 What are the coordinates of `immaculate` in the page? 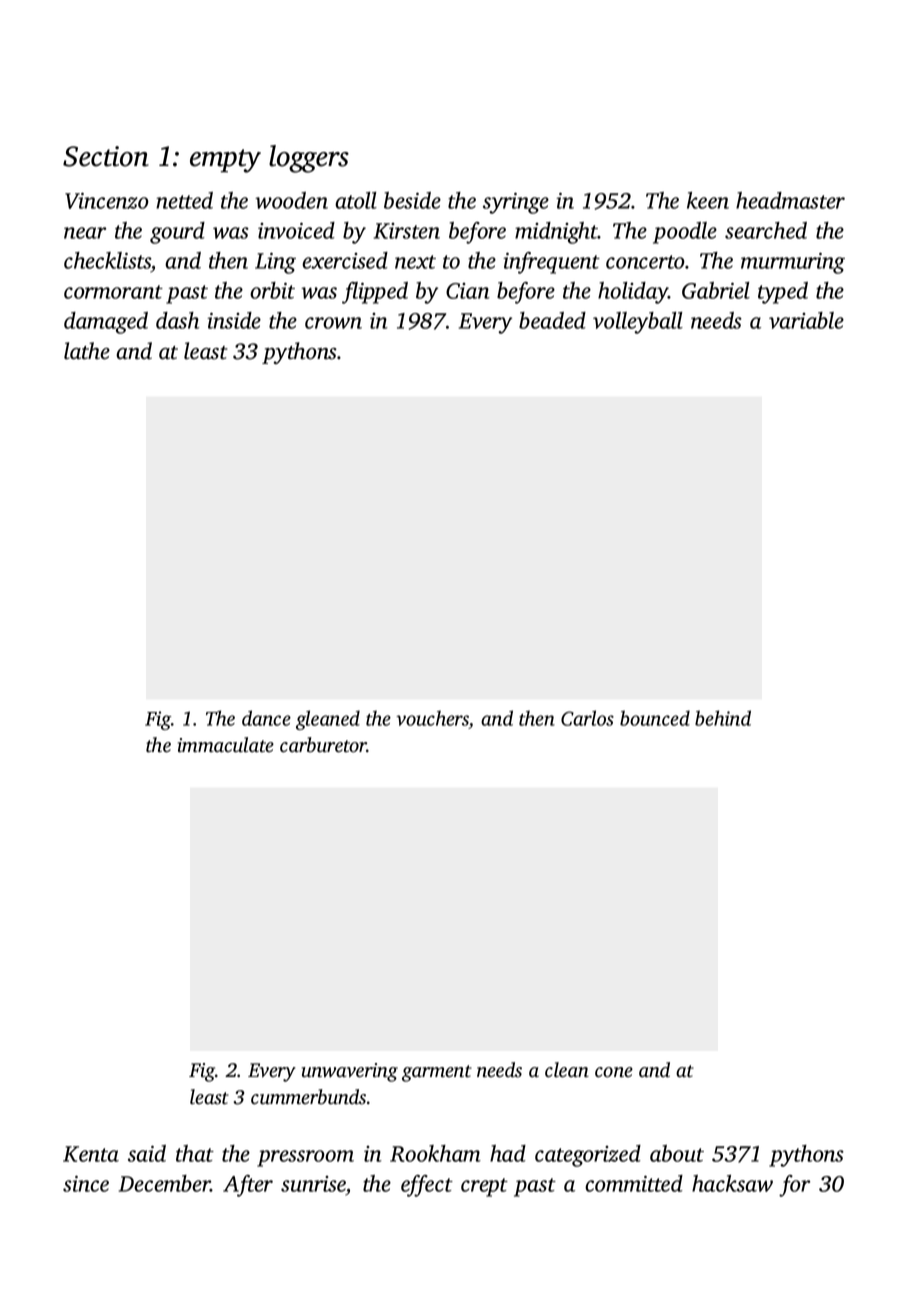 It's located at (226, 745).
